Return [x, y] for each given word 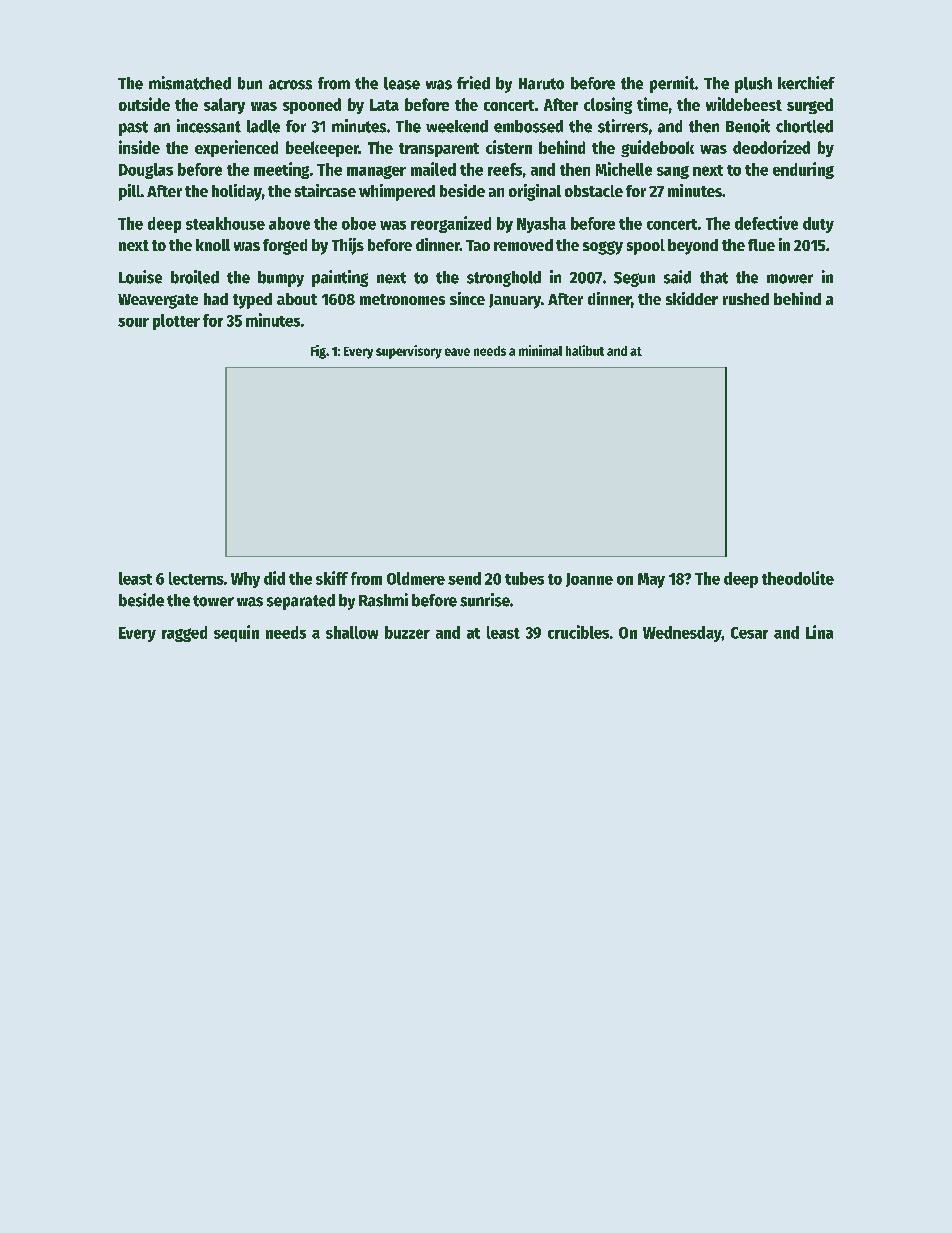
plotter [176, 322]
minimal [540, 350]
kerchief [806, 83]
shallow [352, 632]
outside [144, 104]
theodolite [798, 578]
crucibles [578, 632]
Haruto [541, 84]
